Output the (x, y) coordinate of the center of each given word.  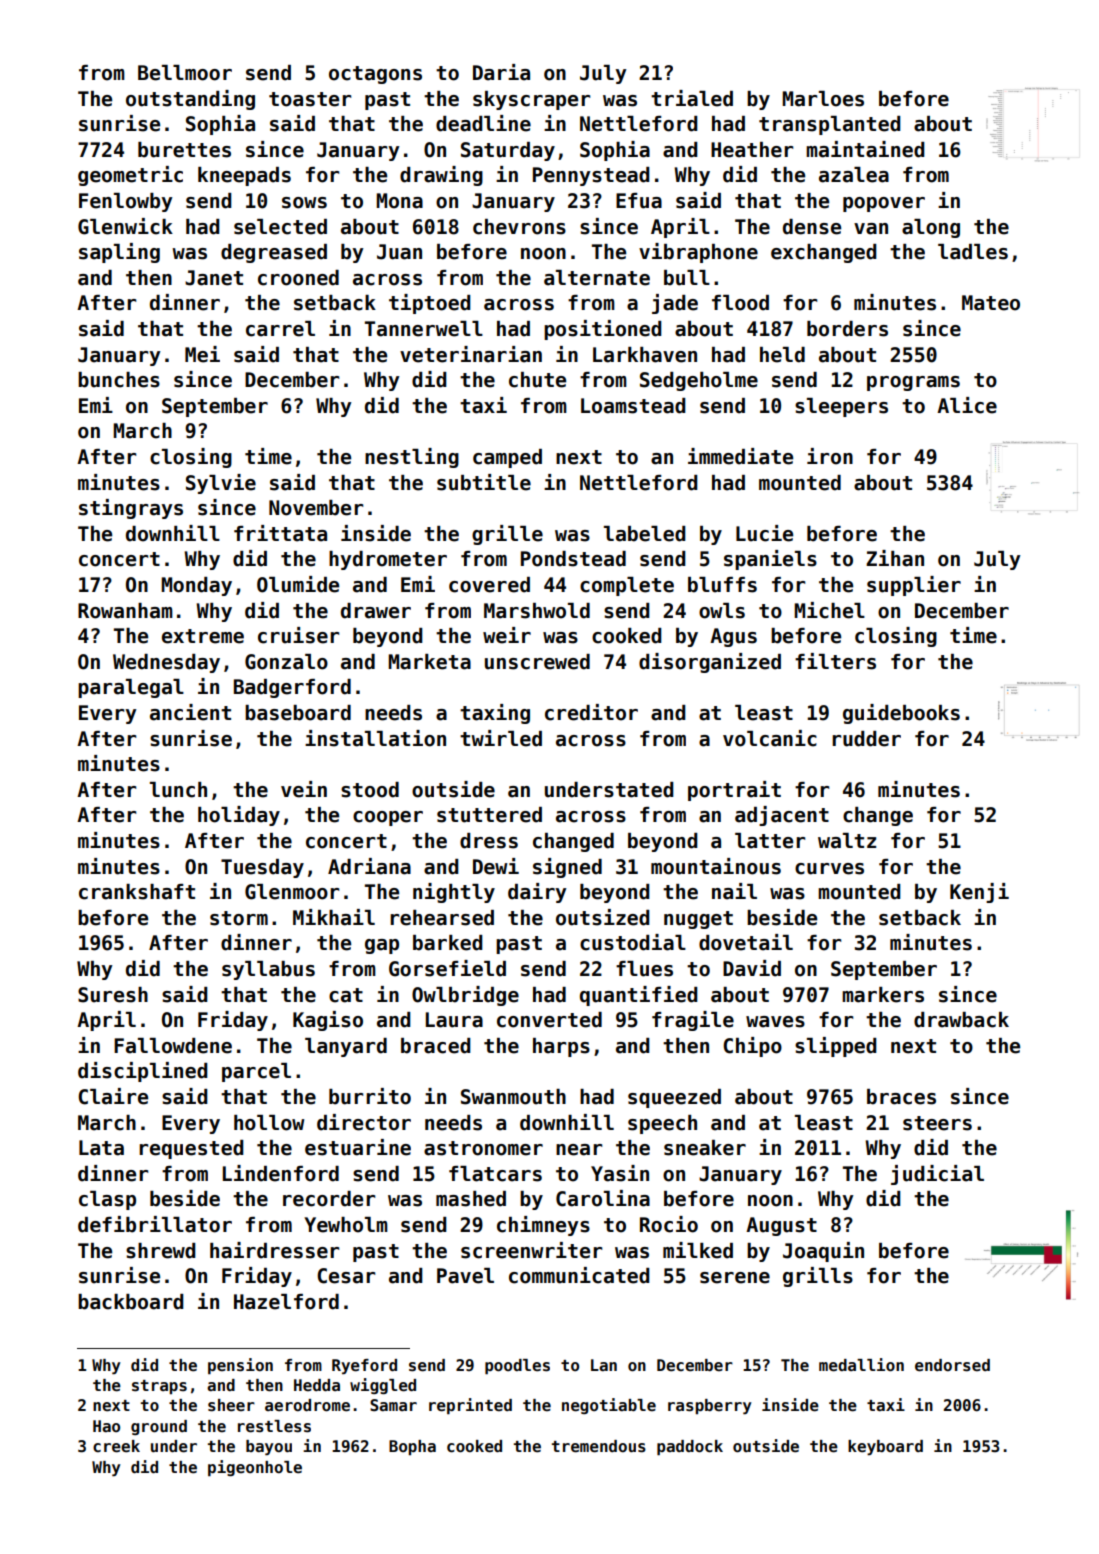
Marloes (823, 99)
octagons (375, 75)
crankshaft (137, 892)
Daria (501, 72)
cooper (388, 818)
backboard (131, 1302)
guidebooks (901, 714)
